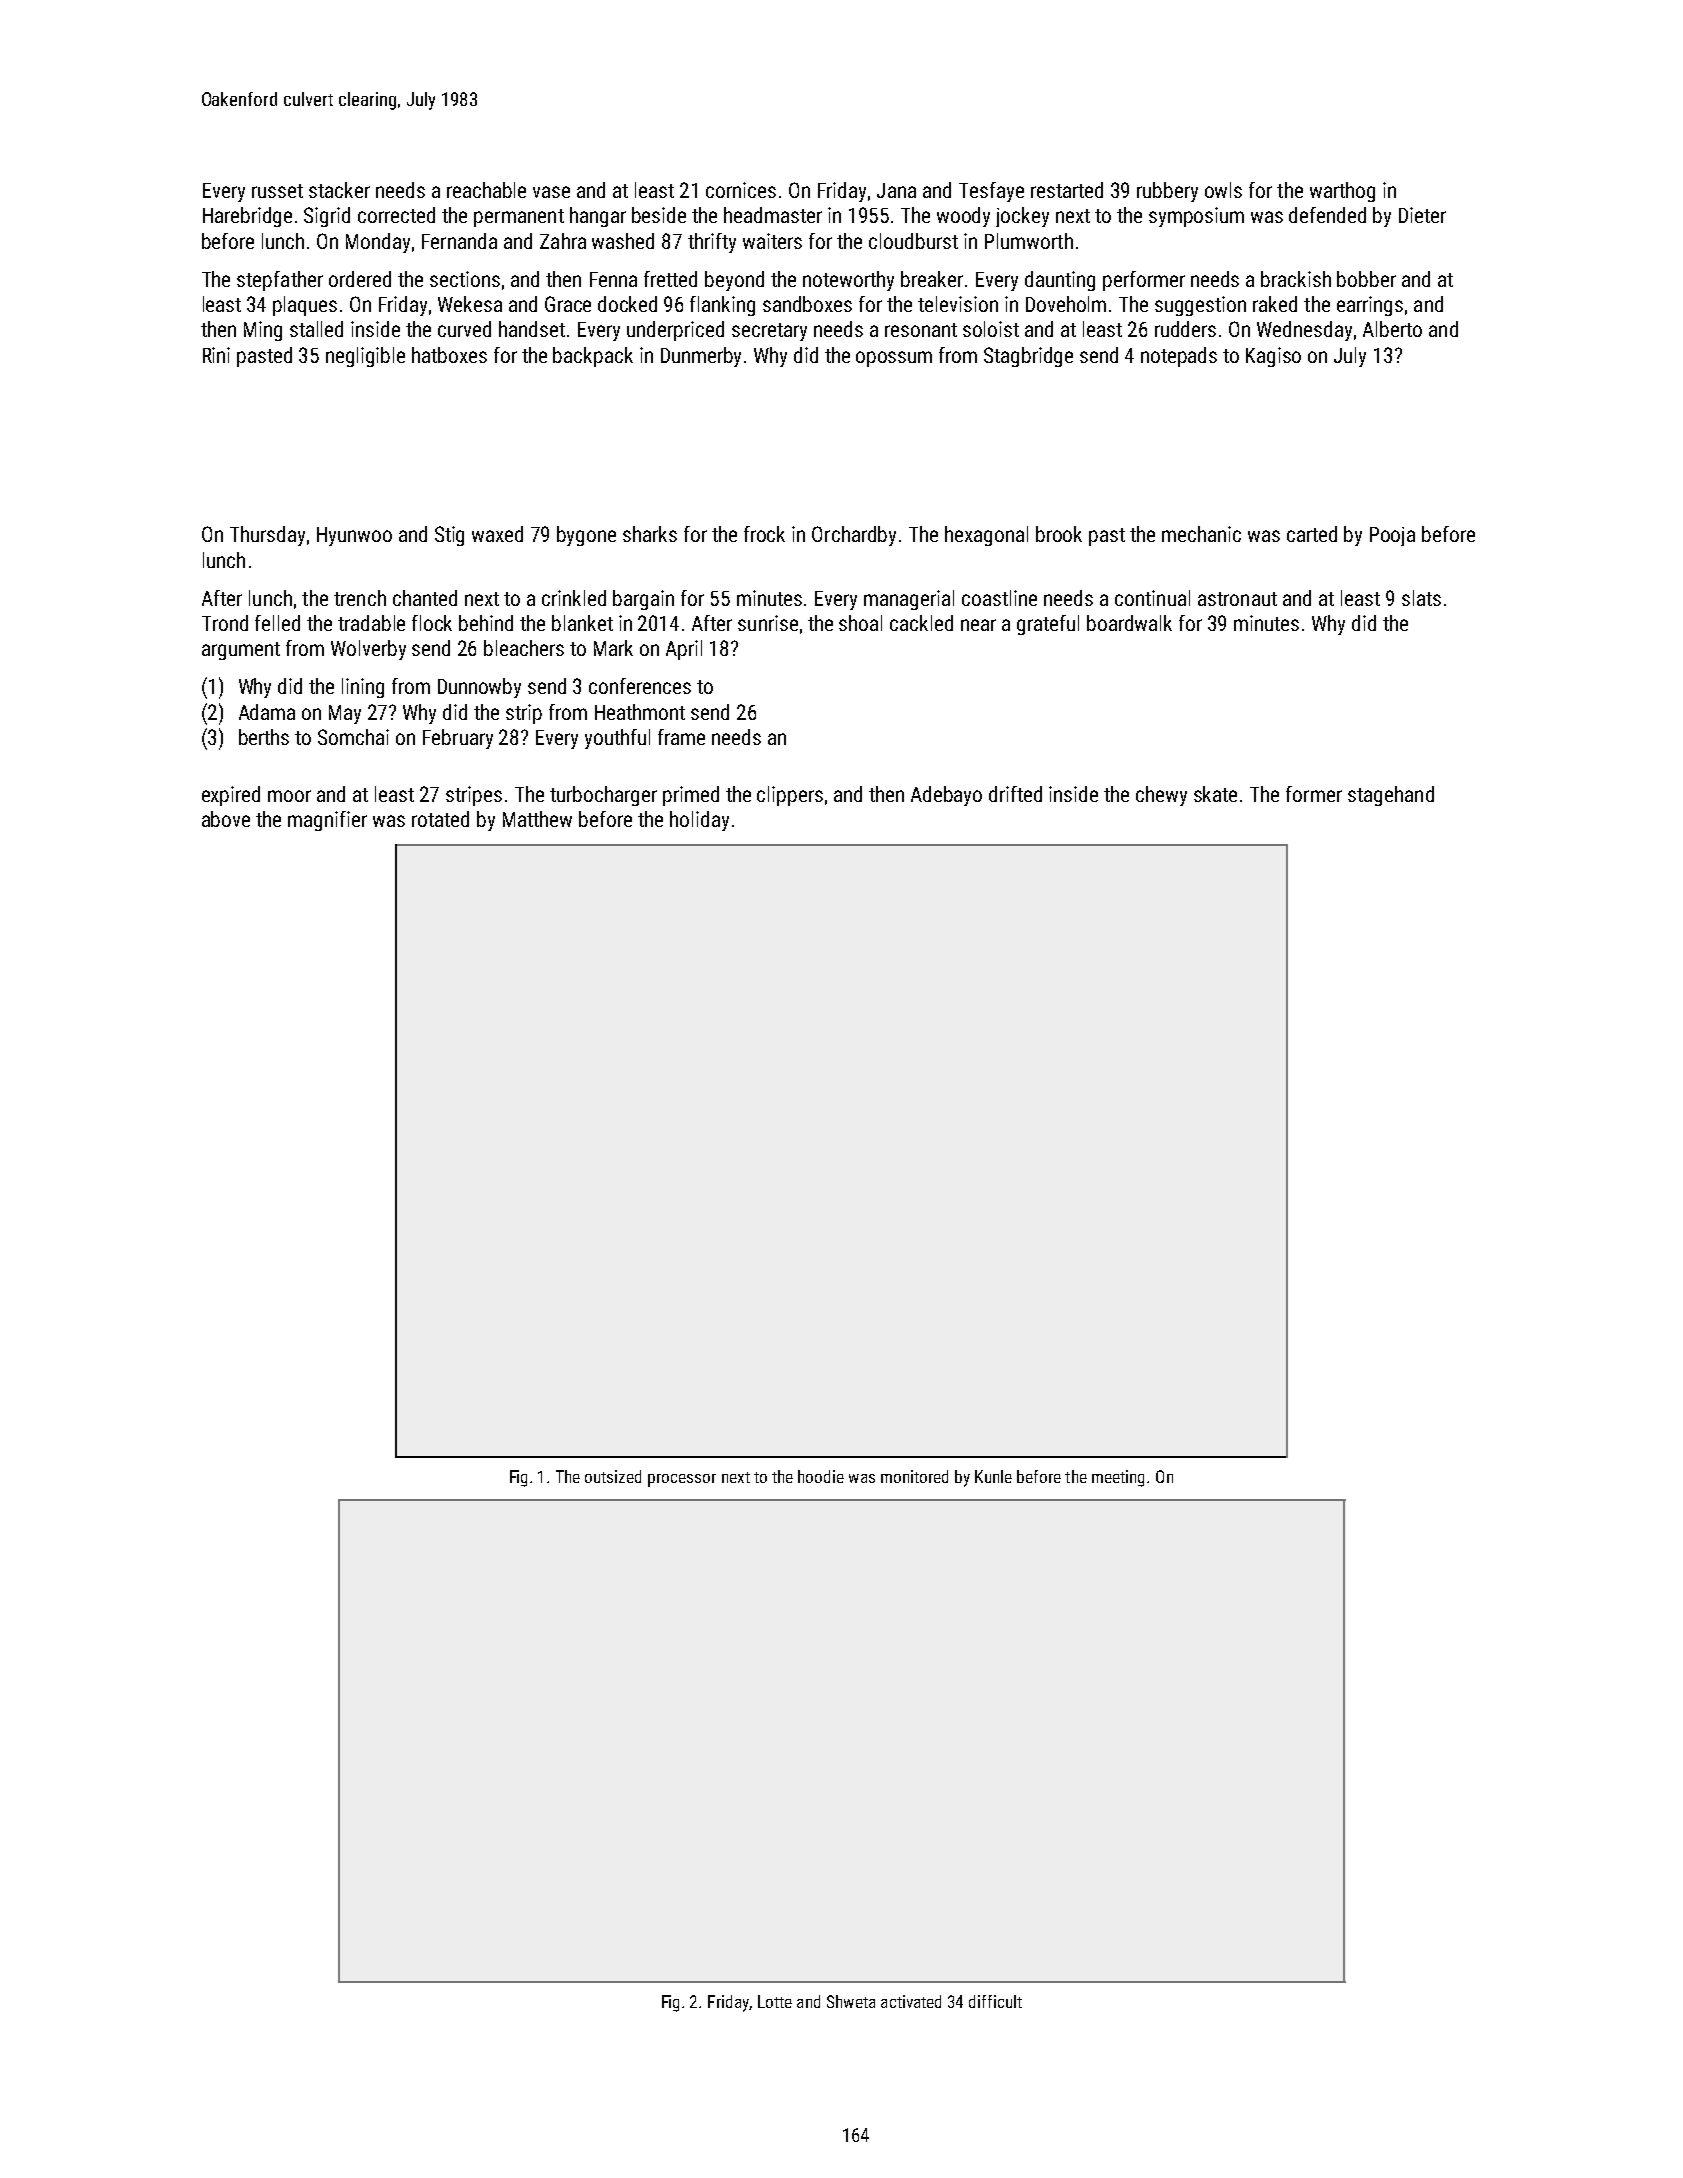 The image size is (1683, 2178). I want to click on chewy, so click(1161, 796).
